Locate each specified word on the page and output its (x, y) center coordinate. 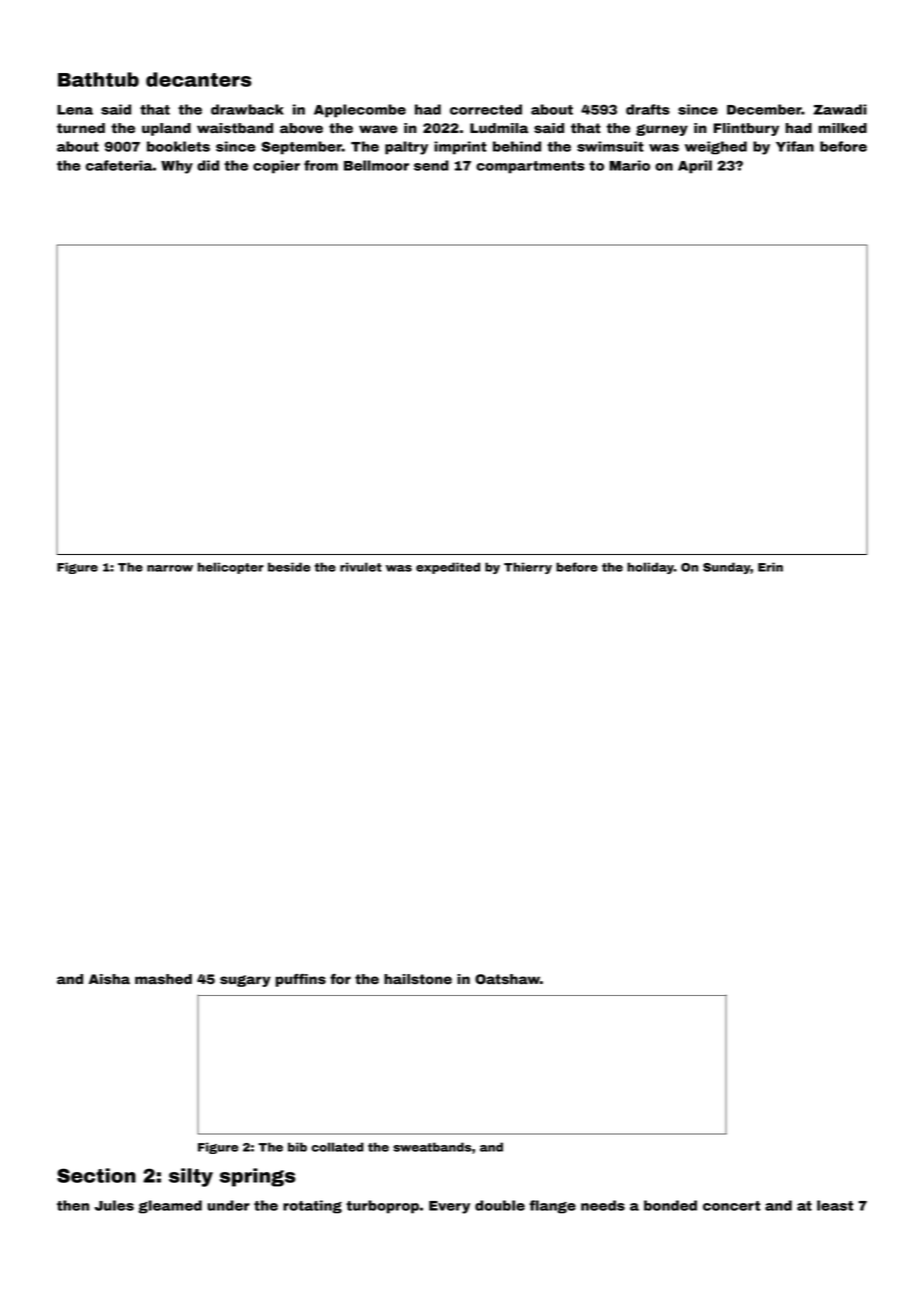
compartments (530, 167)
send (431, 165)
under (228, 1205)
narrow (170, 568)
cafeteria (119, 165)
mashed (163, 979)
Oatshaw (507, 979)
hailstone (418, 979)
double (500, 1205)
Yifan (795, 146)
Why (177, 167)
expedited (448, 568)
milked (843, 128)
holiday (650, 568)
